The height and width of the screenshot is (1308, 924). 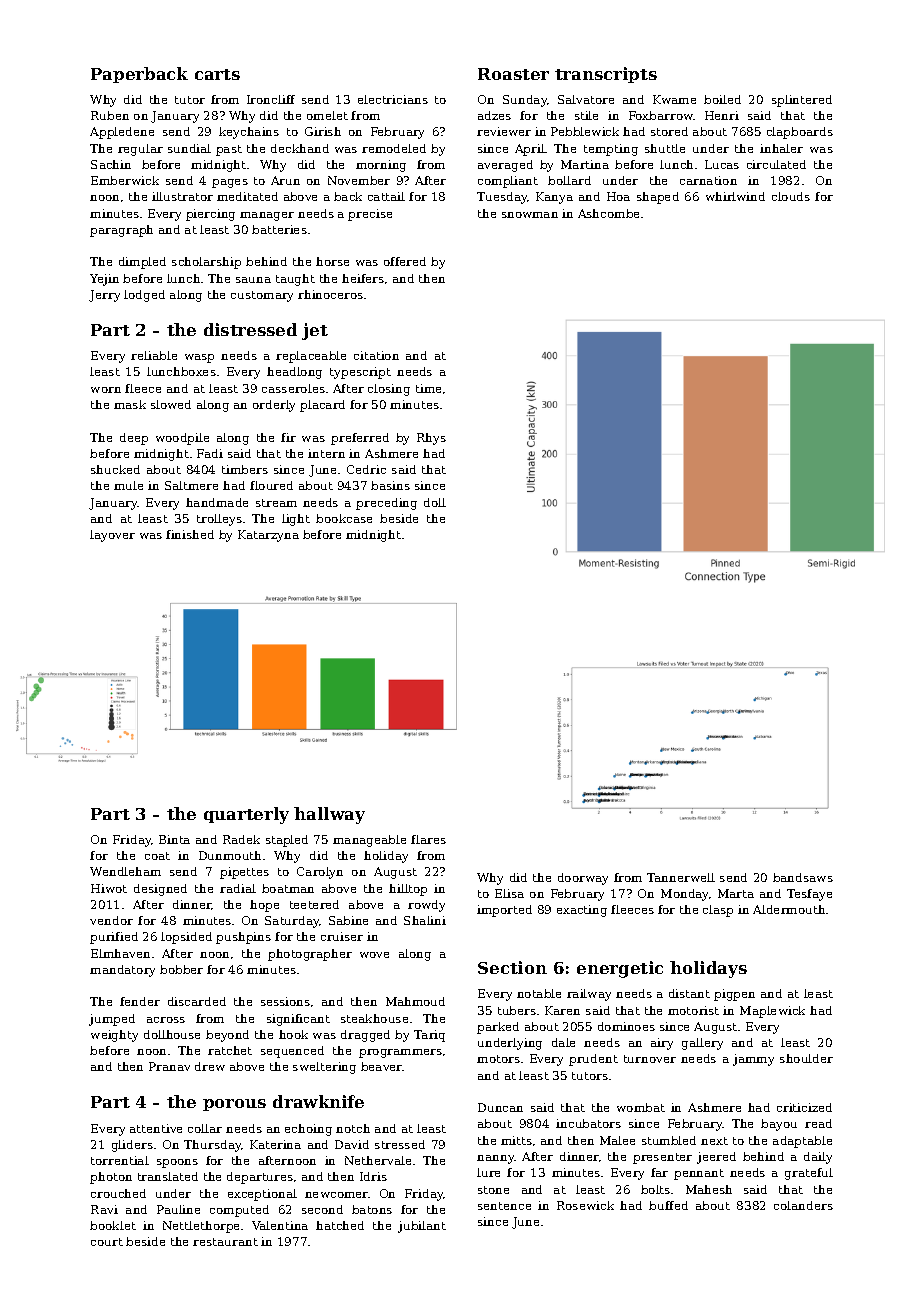 I want to click on deep, so click(x=134, y=439).
